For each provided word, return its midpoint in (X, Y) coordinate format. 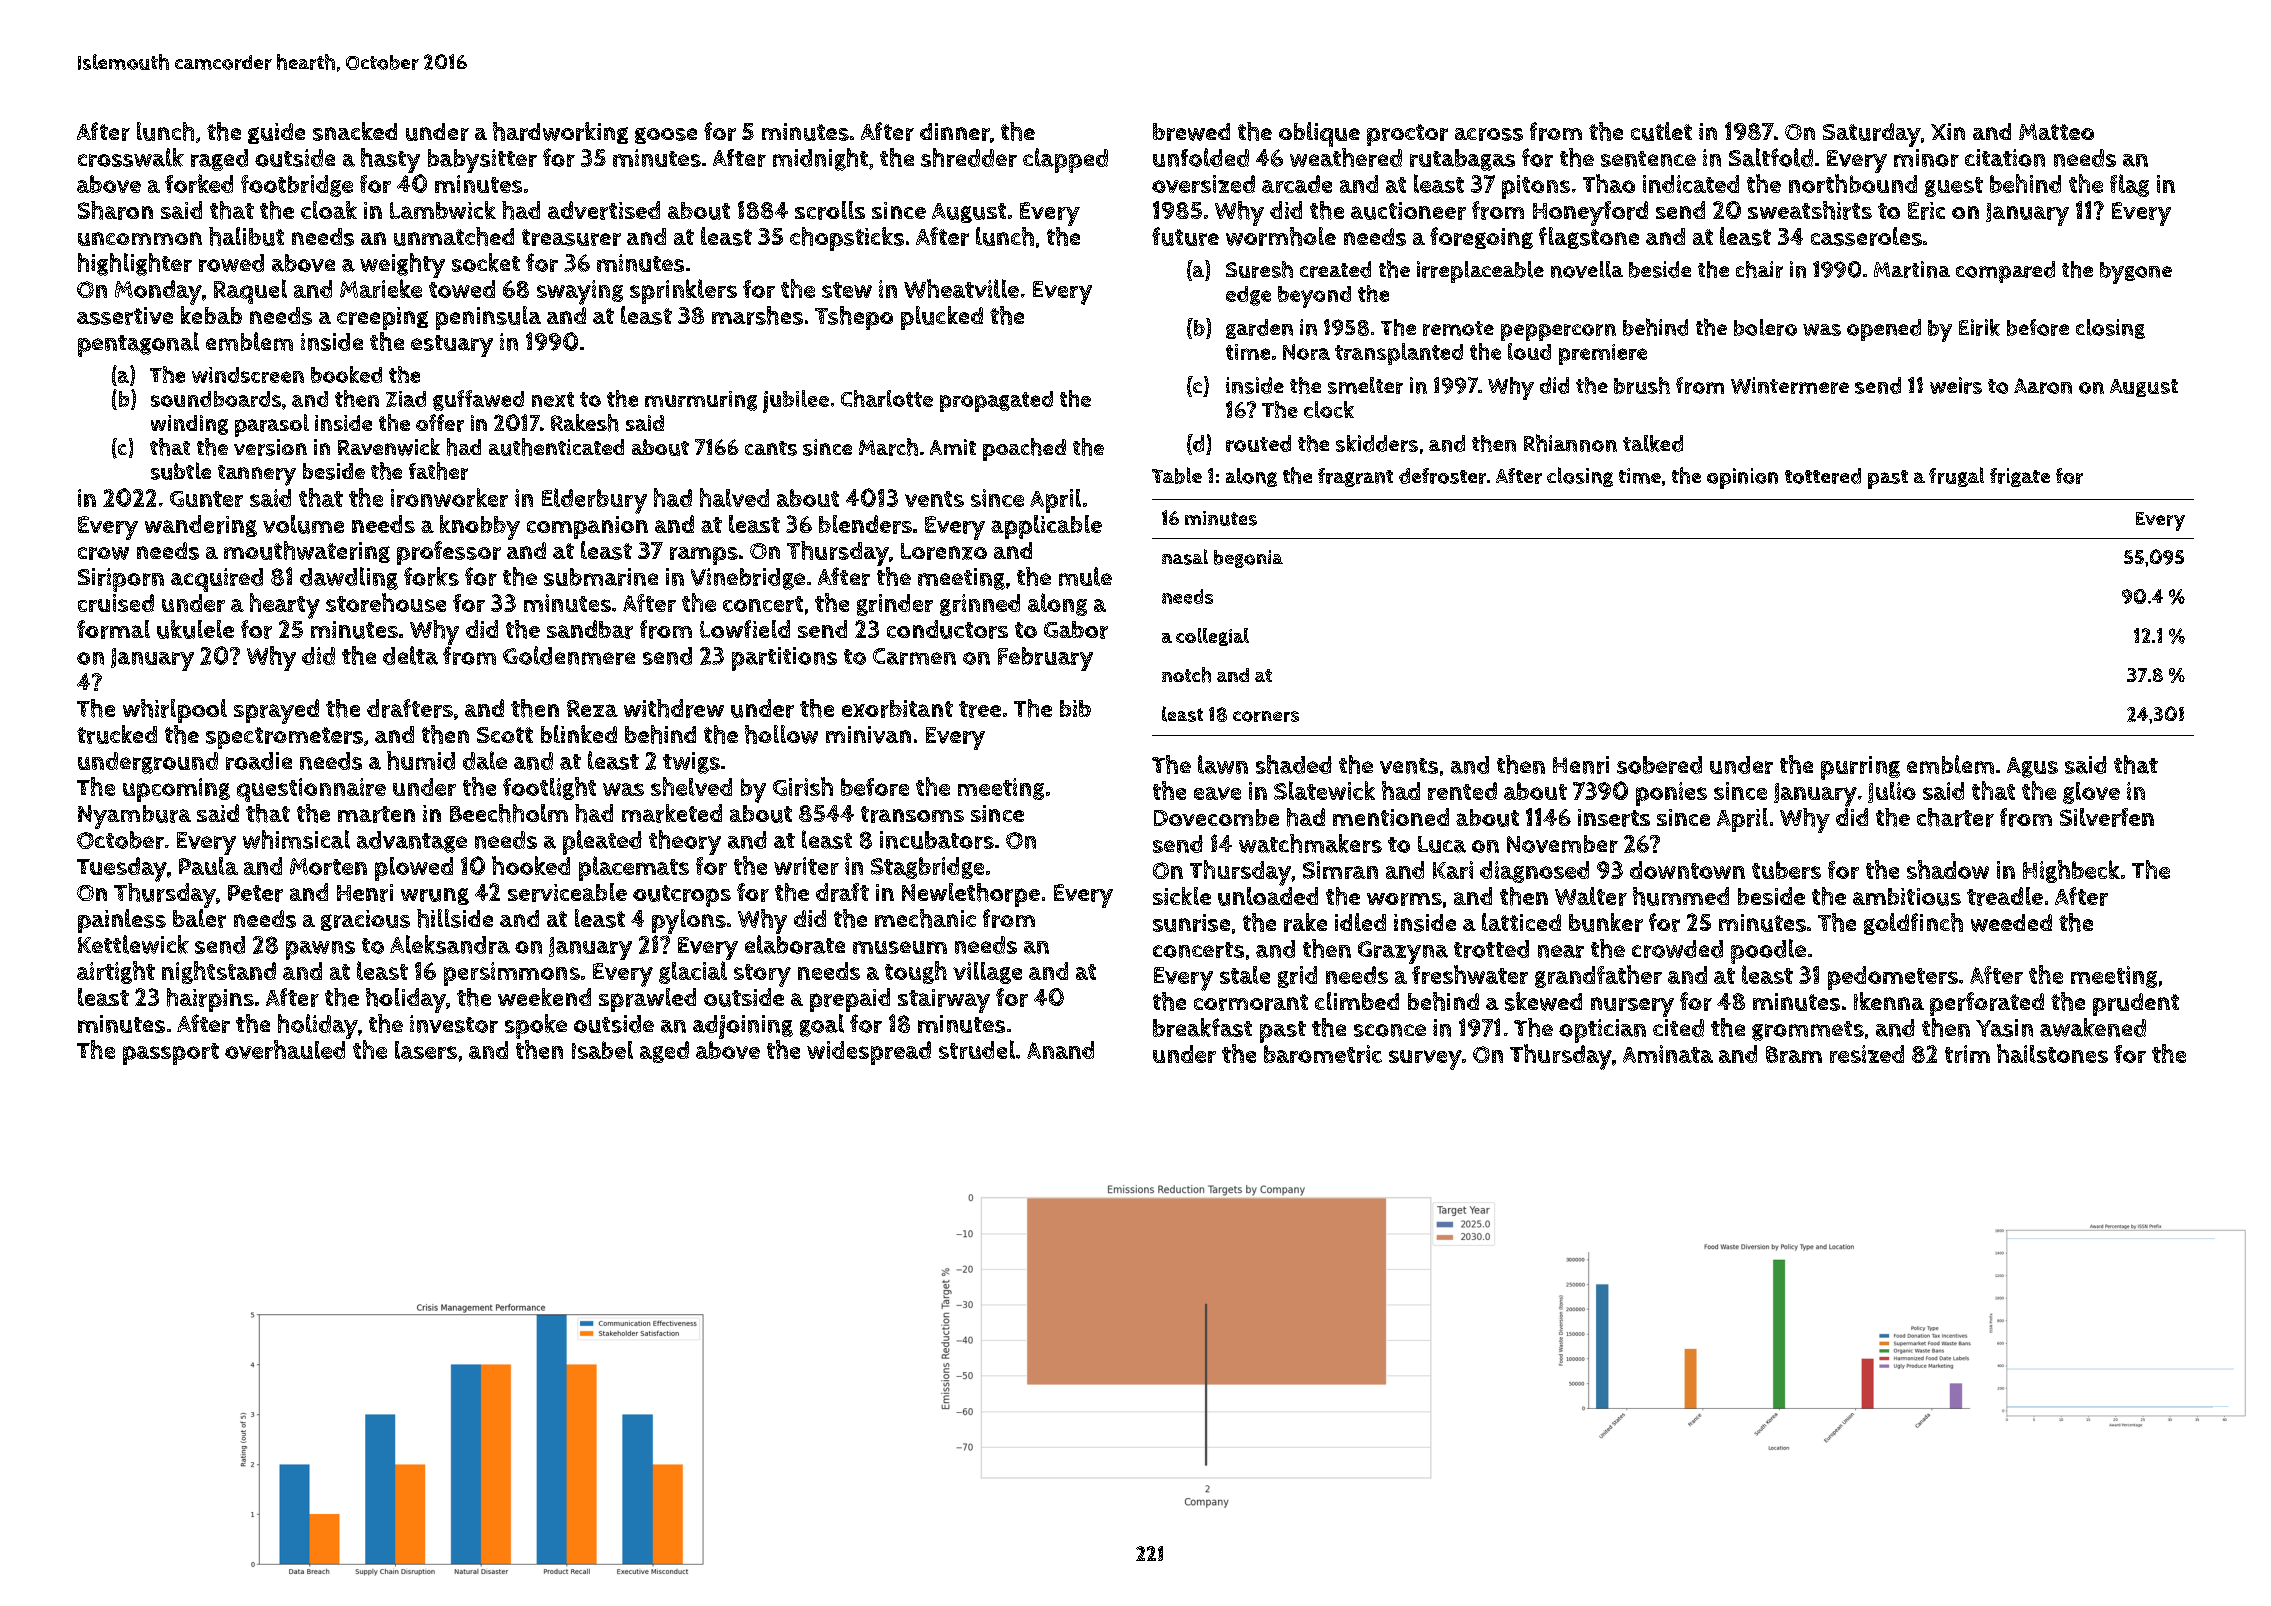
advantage (412, 842)
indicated (1691, 184)
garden (1259, 329)
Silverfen (2107, 817)
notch (1186, 675)
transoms (912, 814)
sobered (1659, 765)
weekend (544, 997)
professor (449, 553)
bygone (2136, 273)
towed (462, 289)
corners (1266, 716)
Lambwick (443, 210)
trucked (117, 734)
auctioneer (1408, 211)
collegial (1212, 637)
